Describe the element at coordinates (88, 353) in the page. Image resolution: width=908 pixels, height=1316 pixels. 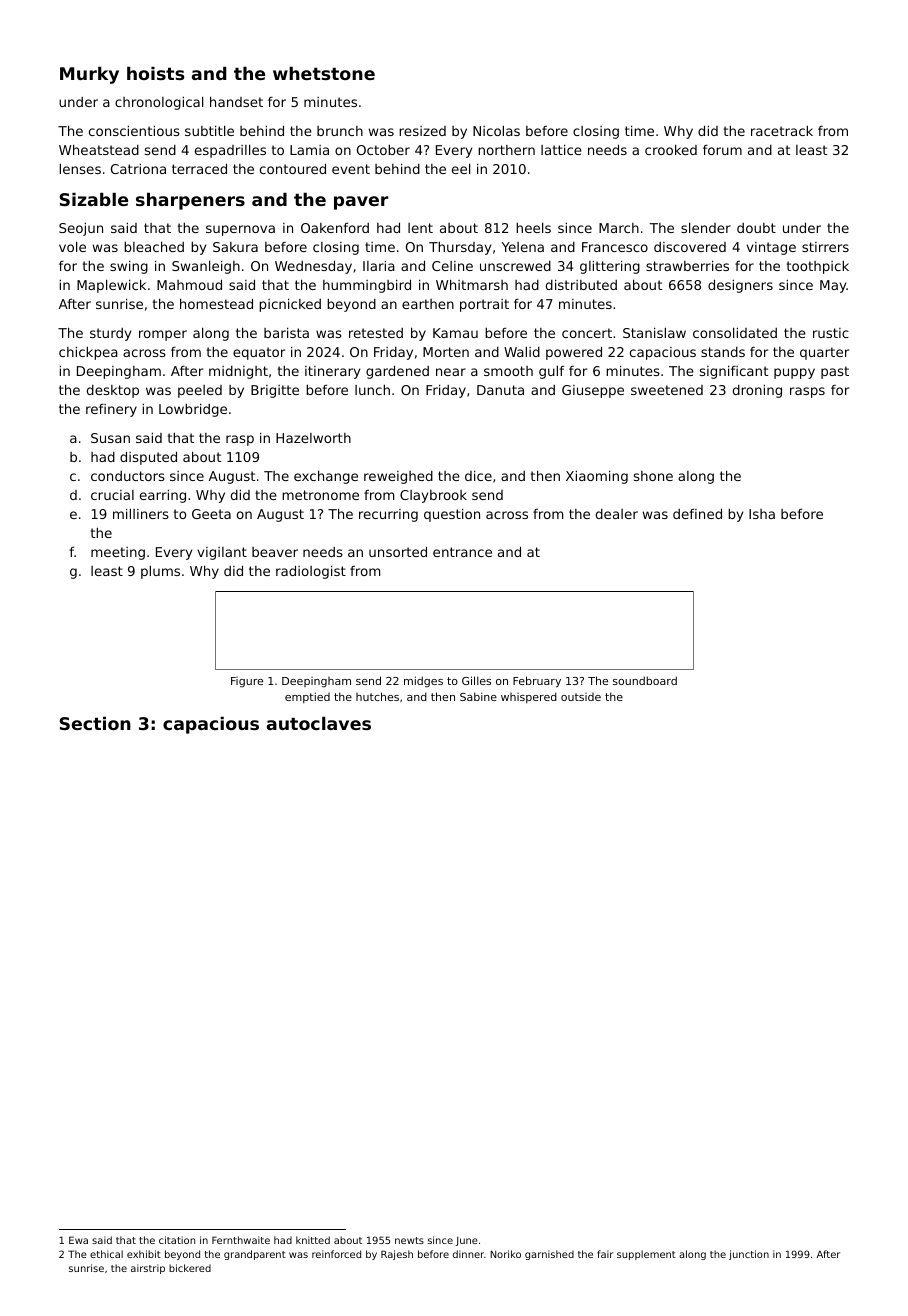
I see `chickpea` at that location.
